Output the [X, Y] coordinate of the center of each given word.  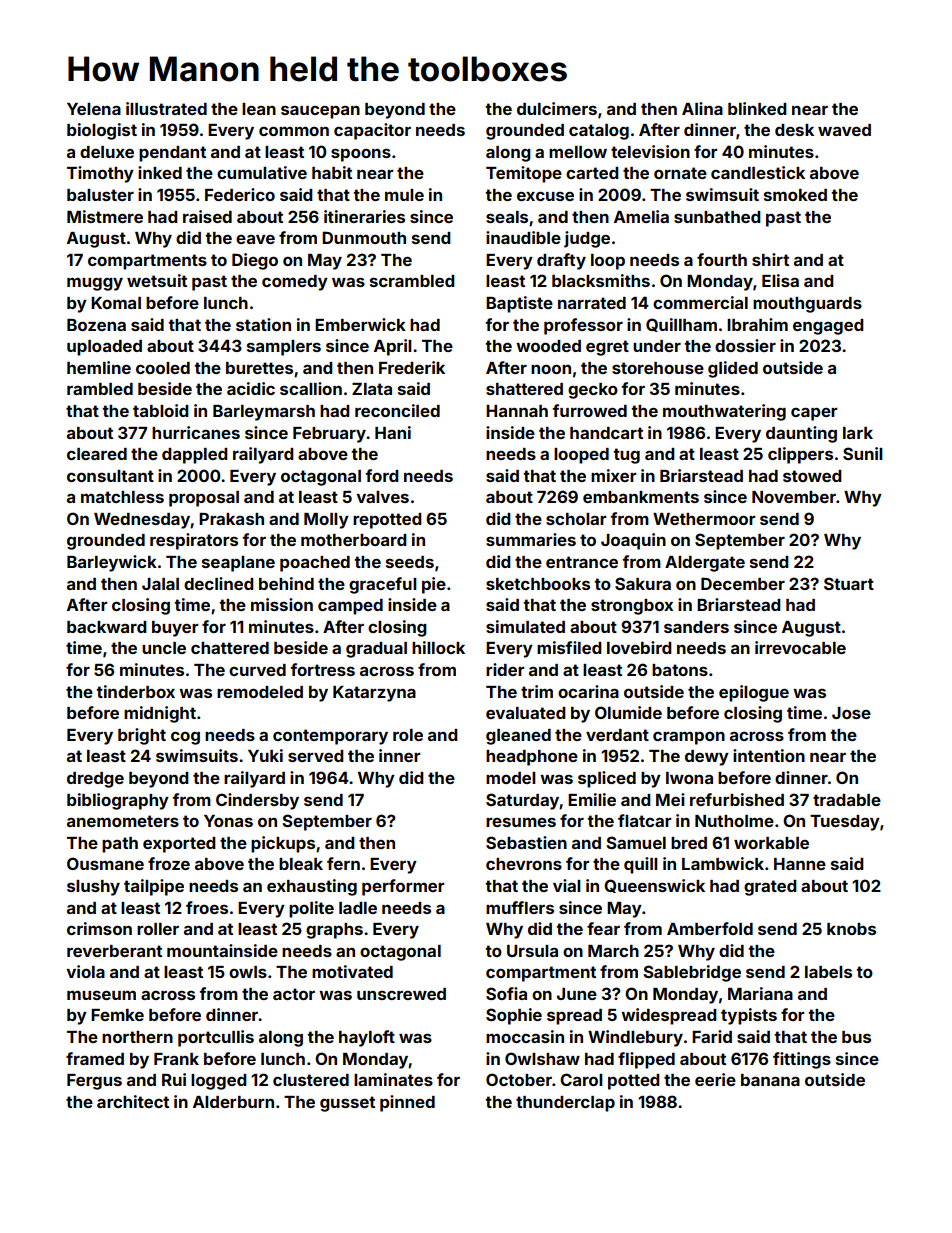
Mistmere [105, 216]
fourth [722, 259]
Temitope [524, 174]
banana [770, 1080]
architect [133, 1101]
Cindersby [257, 801]
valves [382, 497]
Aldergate [705, 564]
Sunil [863, 453]
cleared [97, 454]
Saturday [523, 801]
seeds [410, 562]
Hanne [800, 864]
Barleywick [112, 563]
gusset [347, 1104]
